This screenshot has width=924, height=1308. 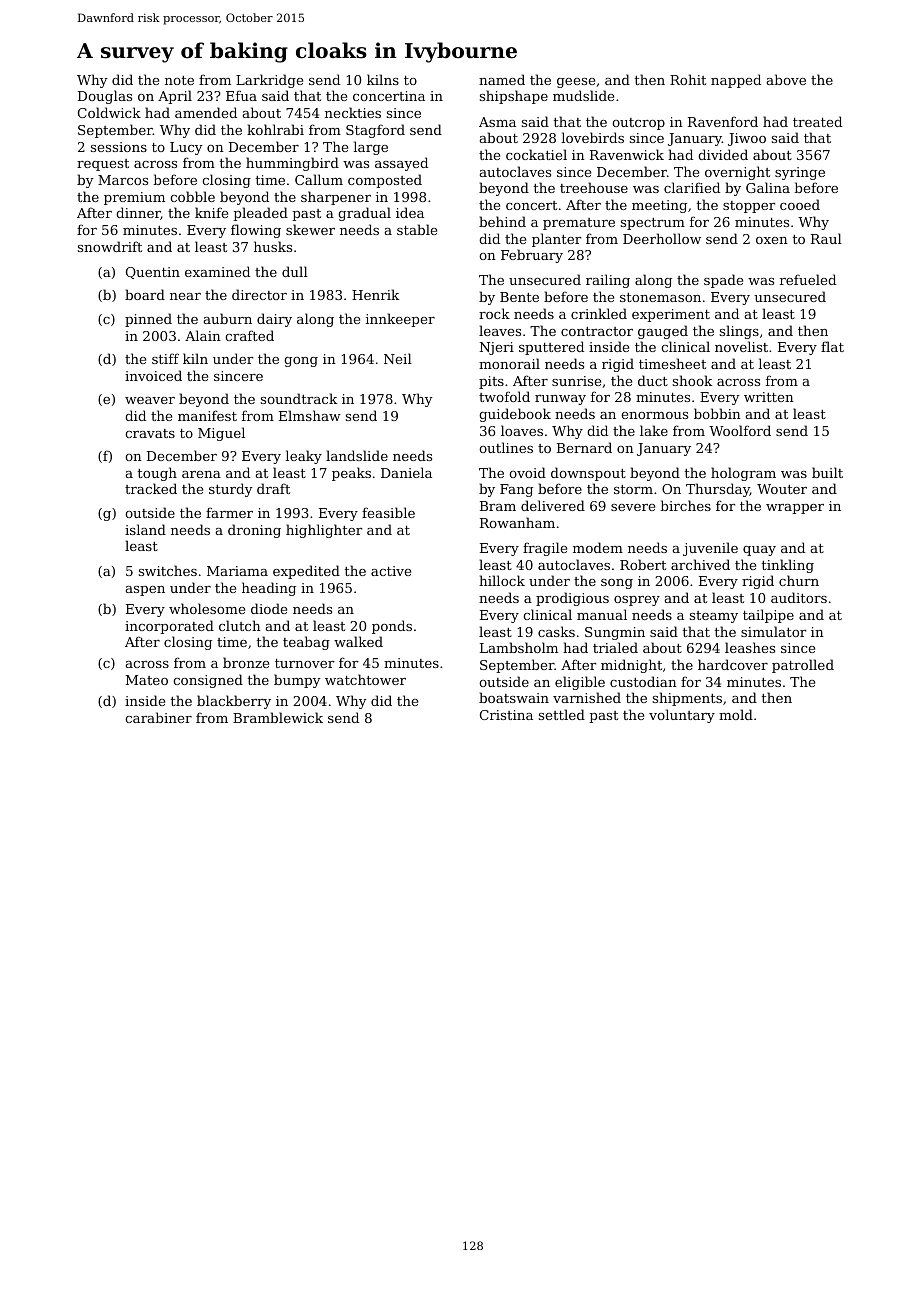 What do you see at coordinates (147, 680) in the screenshot?
I see `Mateo` at bounding box center [147, 680].
